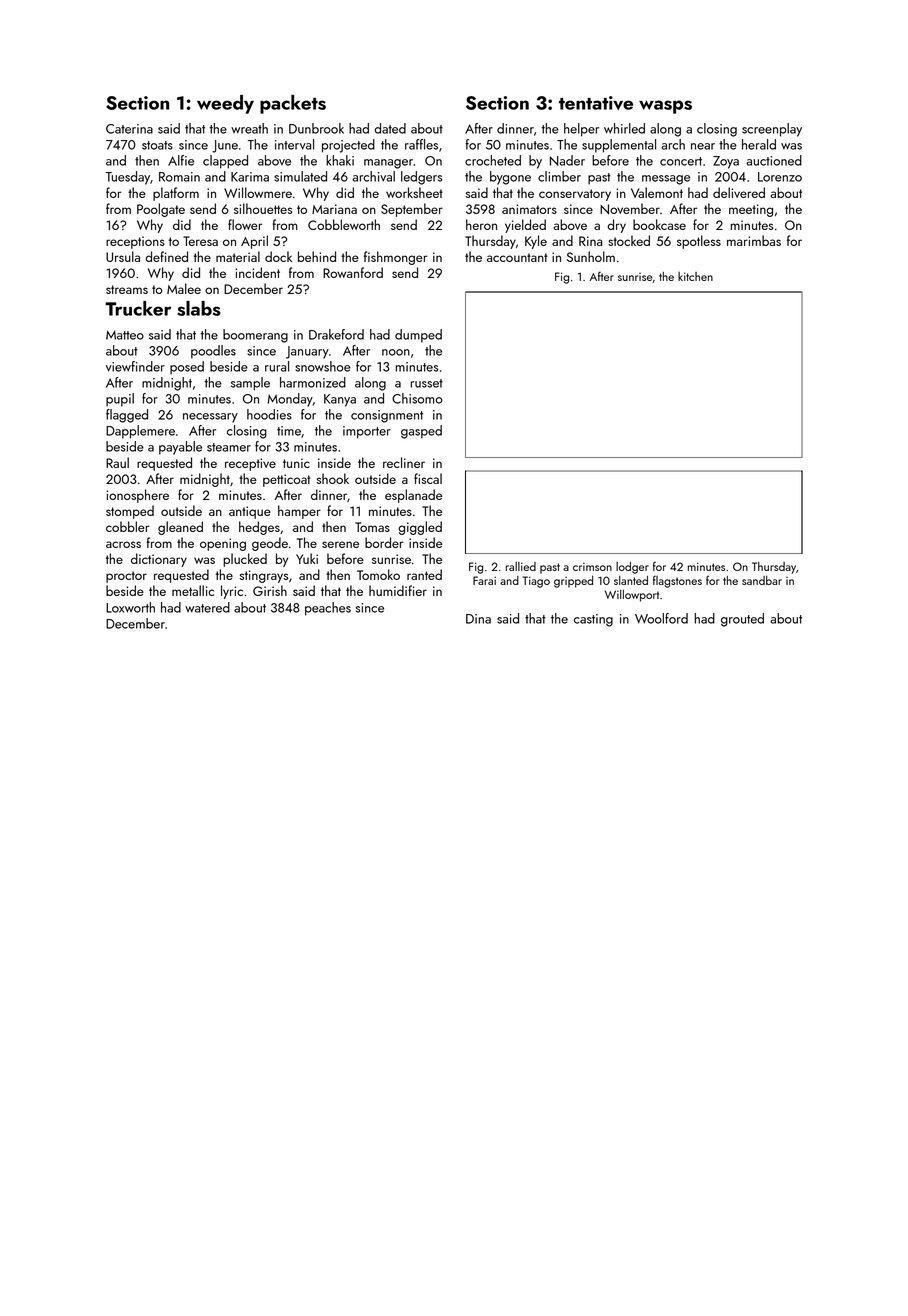 The height and width of the image is (1316, 908). What do you see at coordinates (413, 496) in the image?
I see `esplanade` at bounding box center [413, 496].
